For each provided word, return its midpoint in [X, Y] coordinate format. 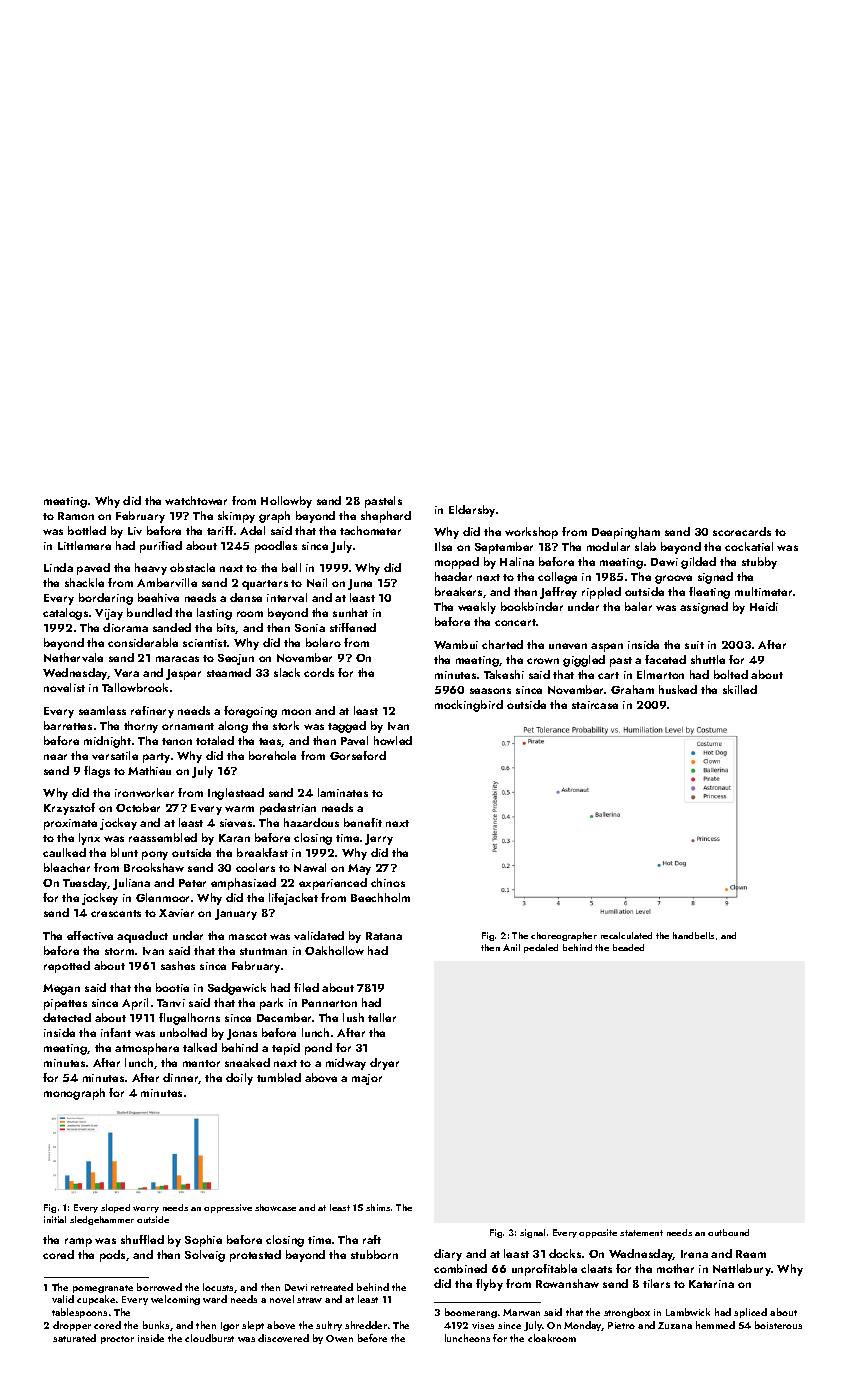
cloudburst [209, 1338]
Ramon [76, 516]
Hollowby [286, 502]
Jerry [379, 839]
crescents [116, 913]
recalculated [626, 935]
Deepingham [626, 533]
